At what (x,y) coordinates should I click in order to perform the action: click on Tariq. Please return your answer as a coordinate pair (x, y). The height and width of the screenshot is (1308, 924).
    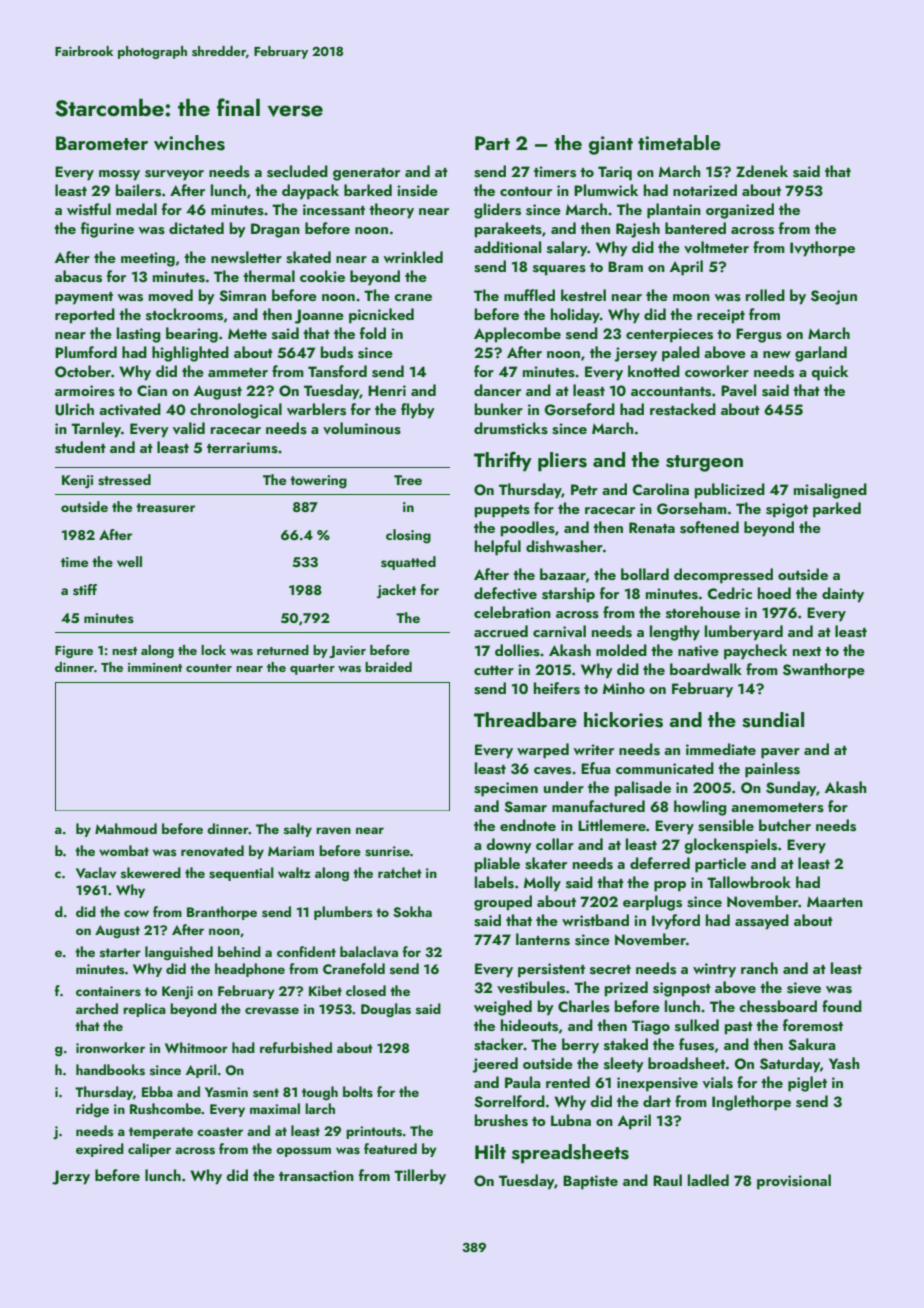
    Looking at the image, I should click on (615, 173).
